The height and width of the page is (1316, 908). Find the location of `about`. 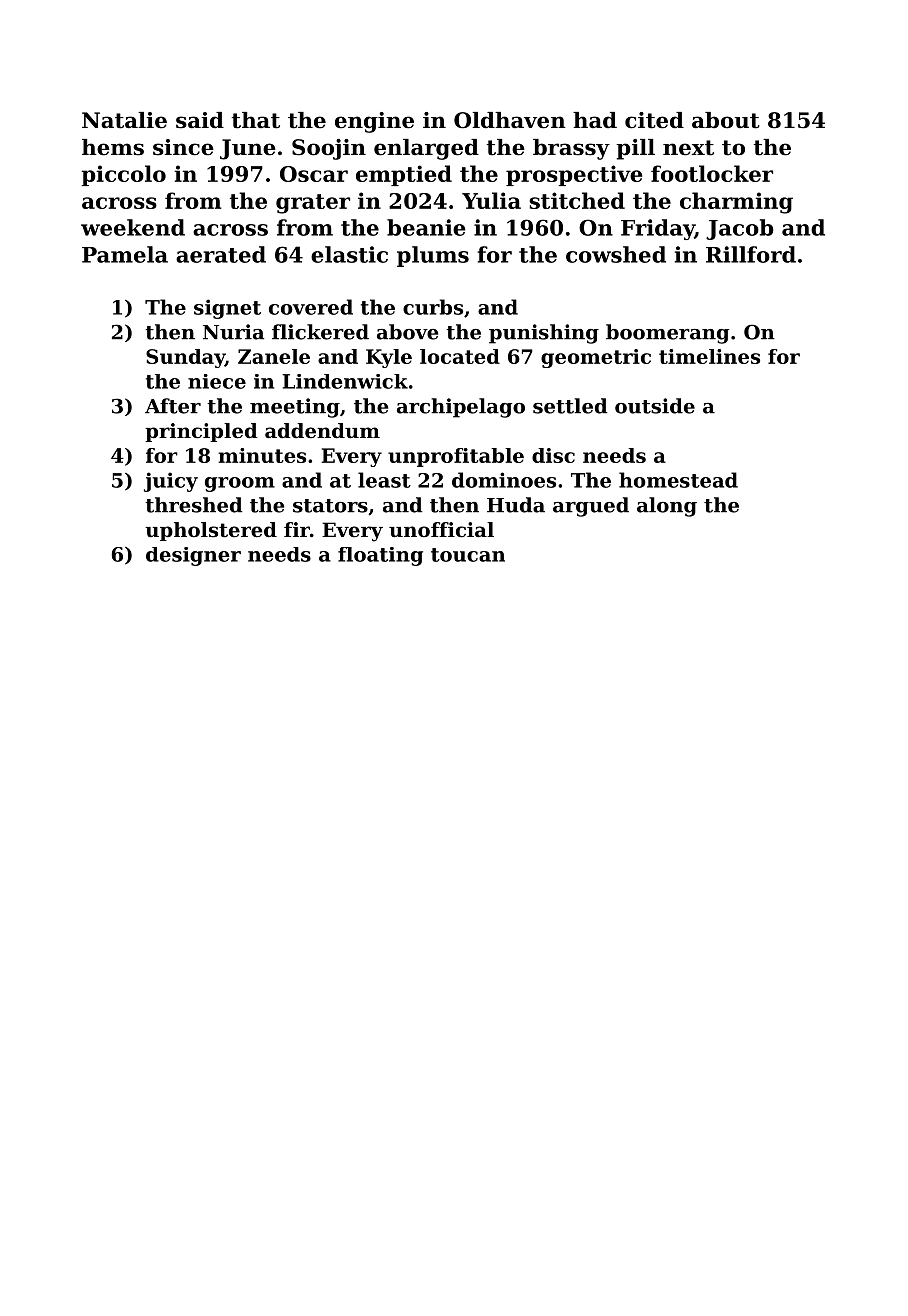

about is located at coordinates (726, 120).
